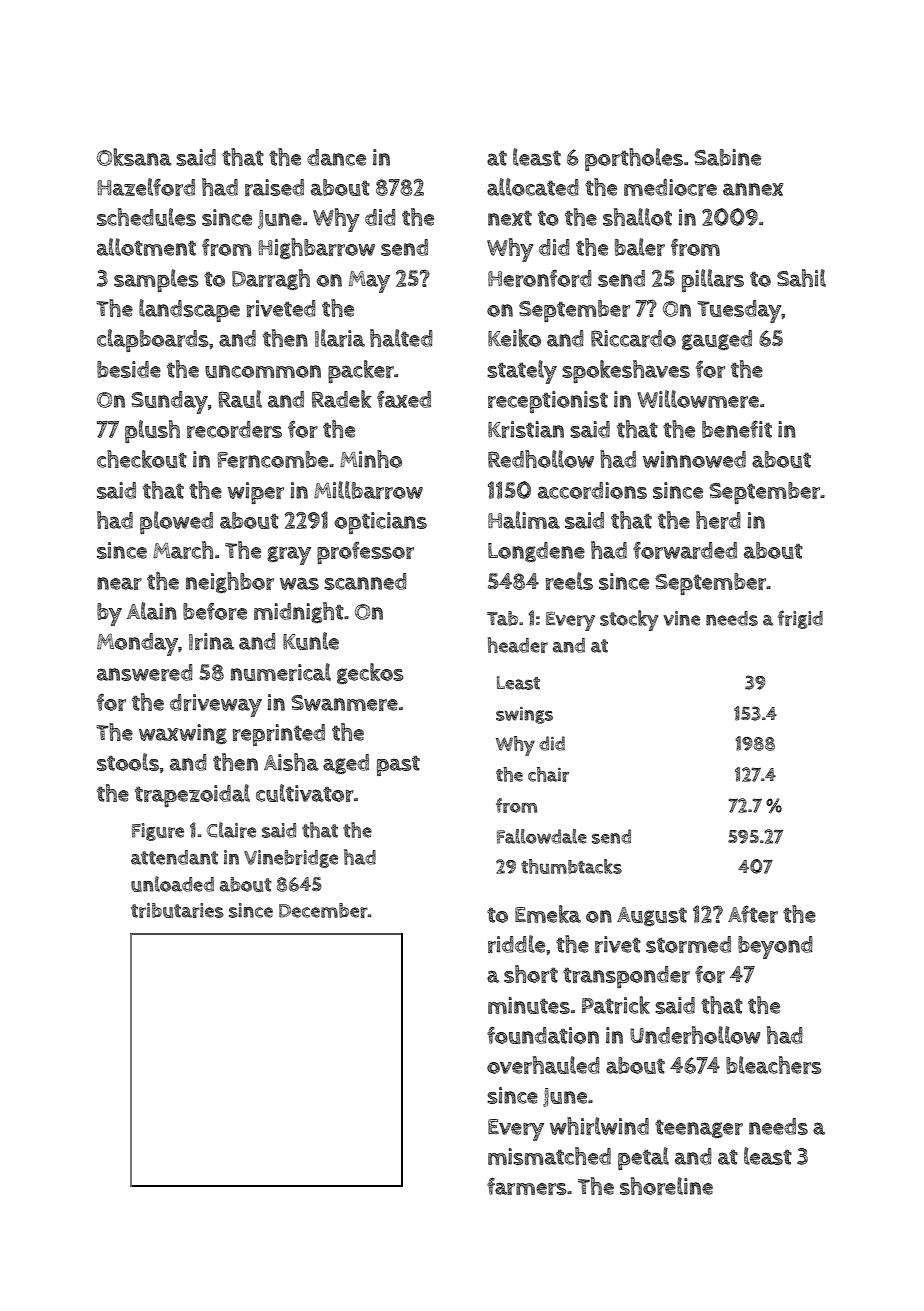 The width and height of the document is (924, 1311). I want to click on Longdene, so click(536, 552).
